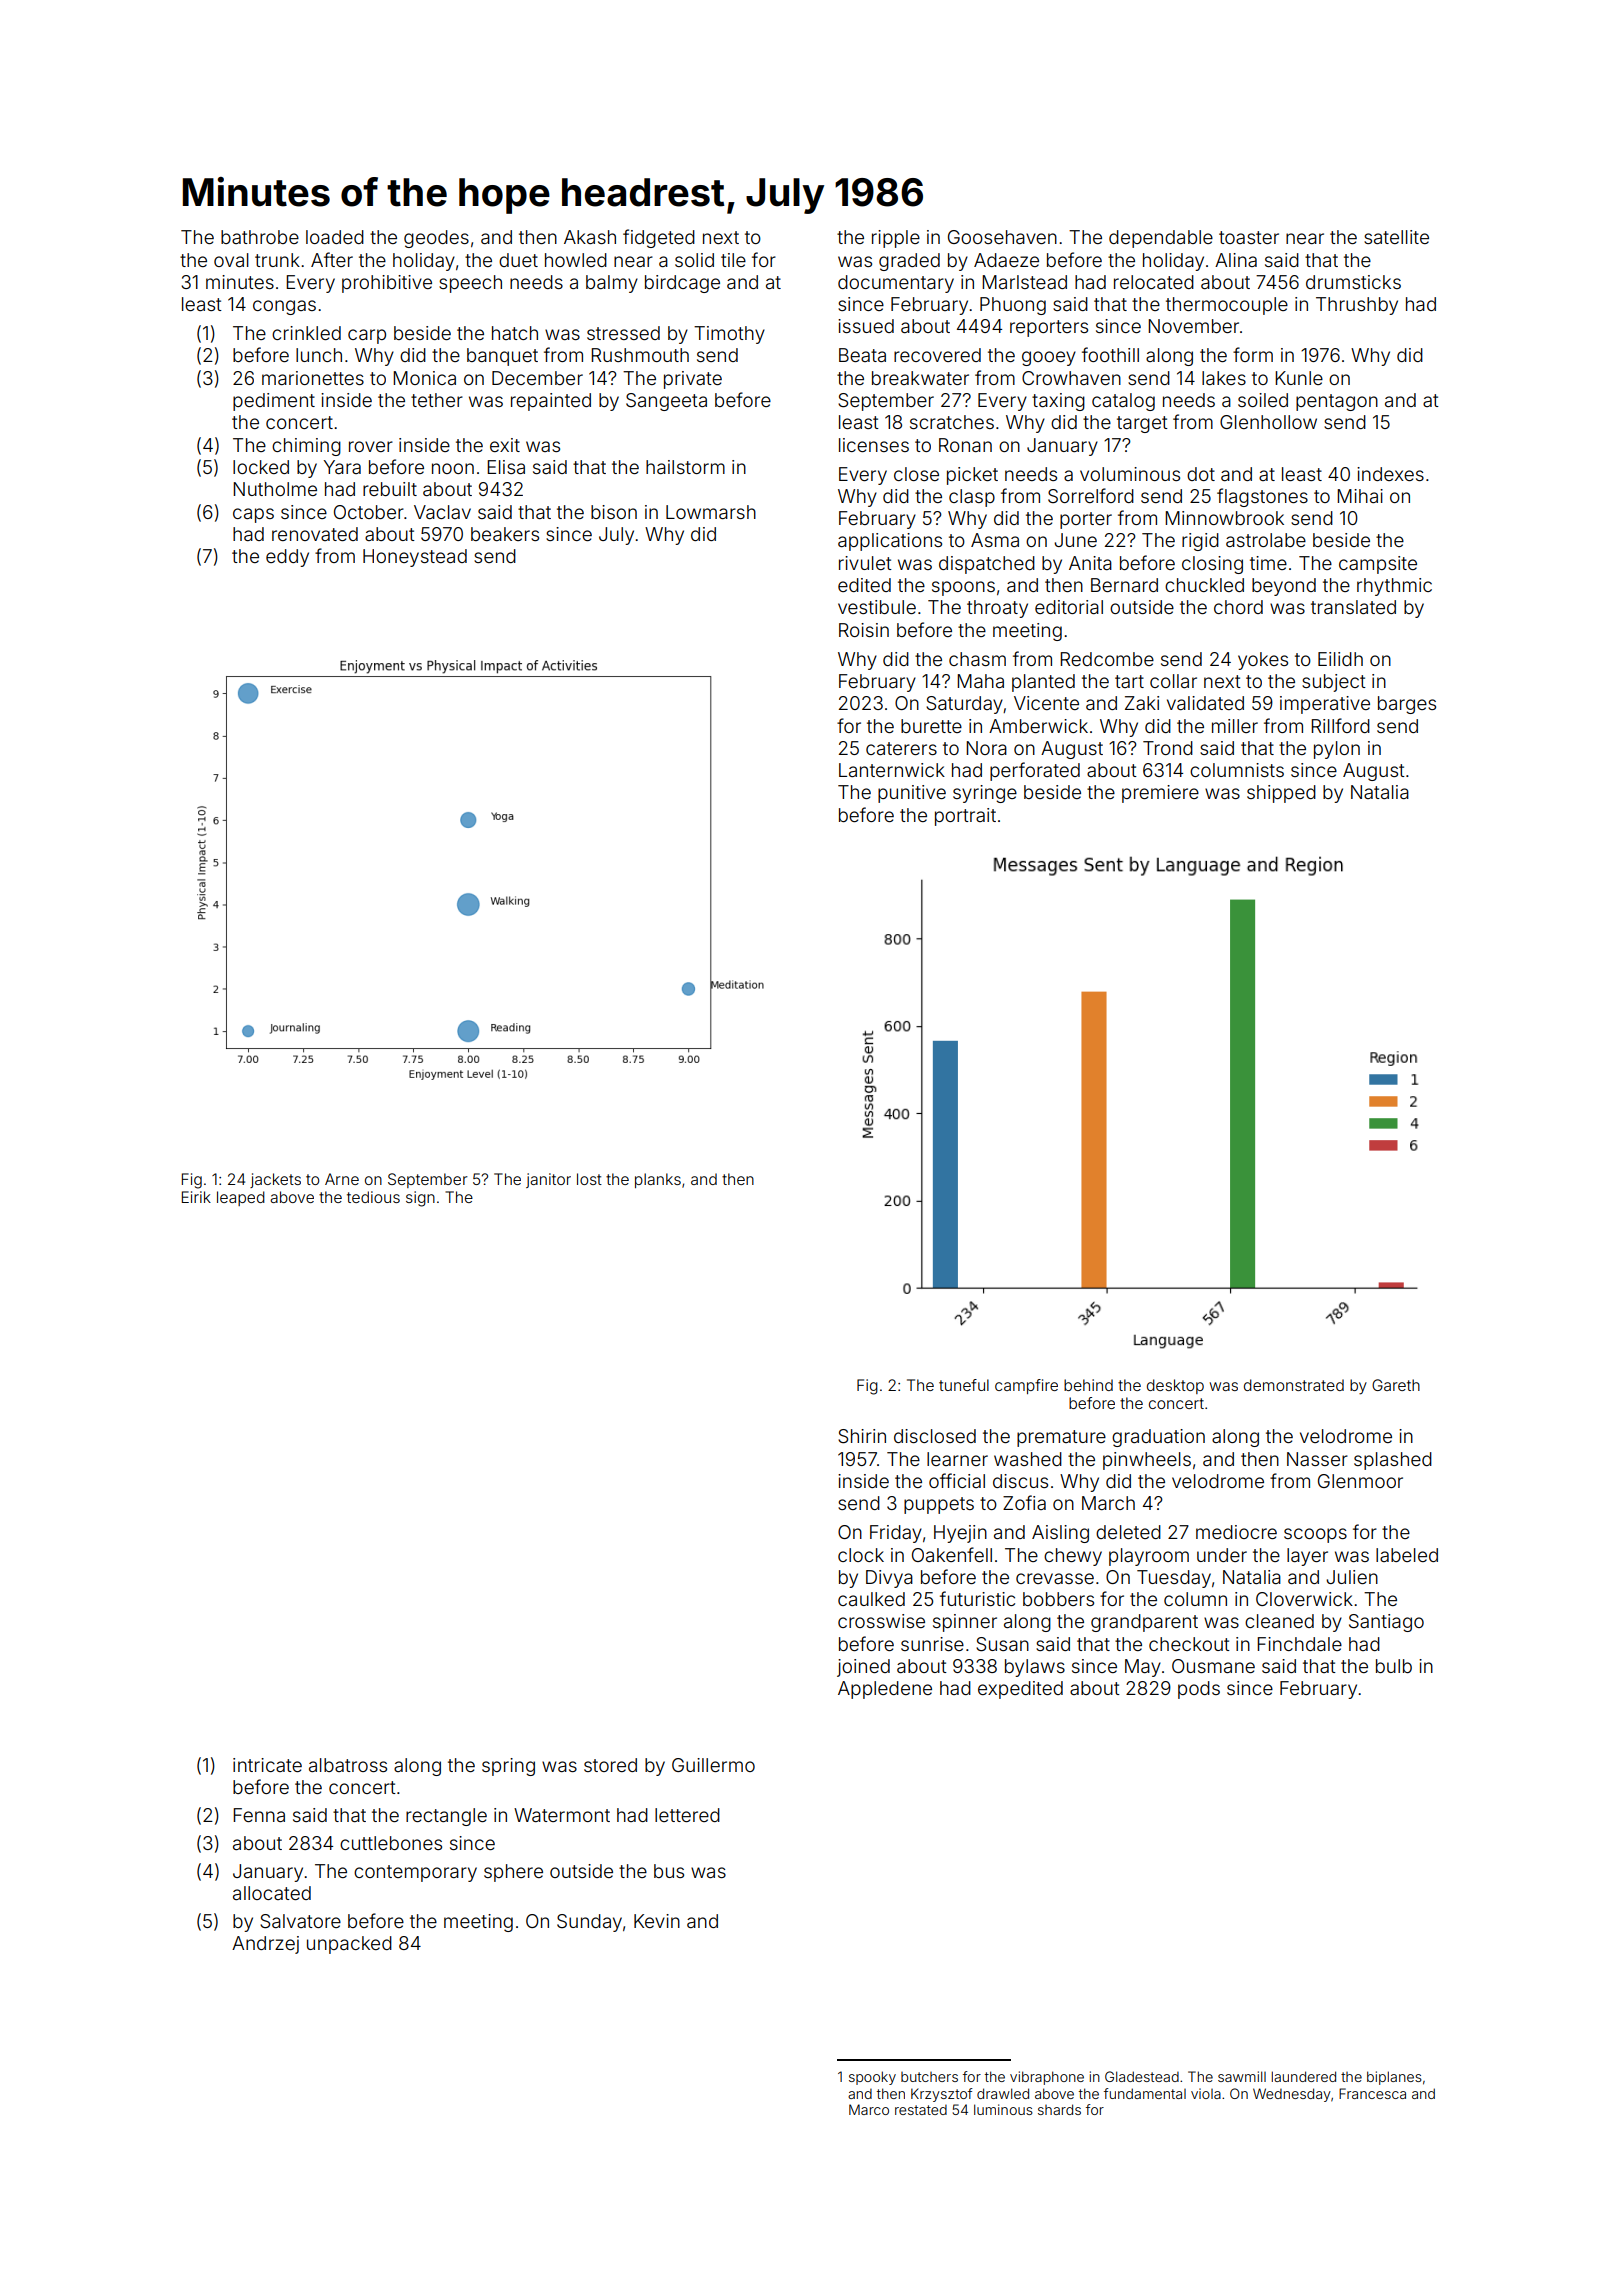  What do you see at coordinates (1238, 607) in the document?
I see `chord` at bounding box center [1238, 607].
